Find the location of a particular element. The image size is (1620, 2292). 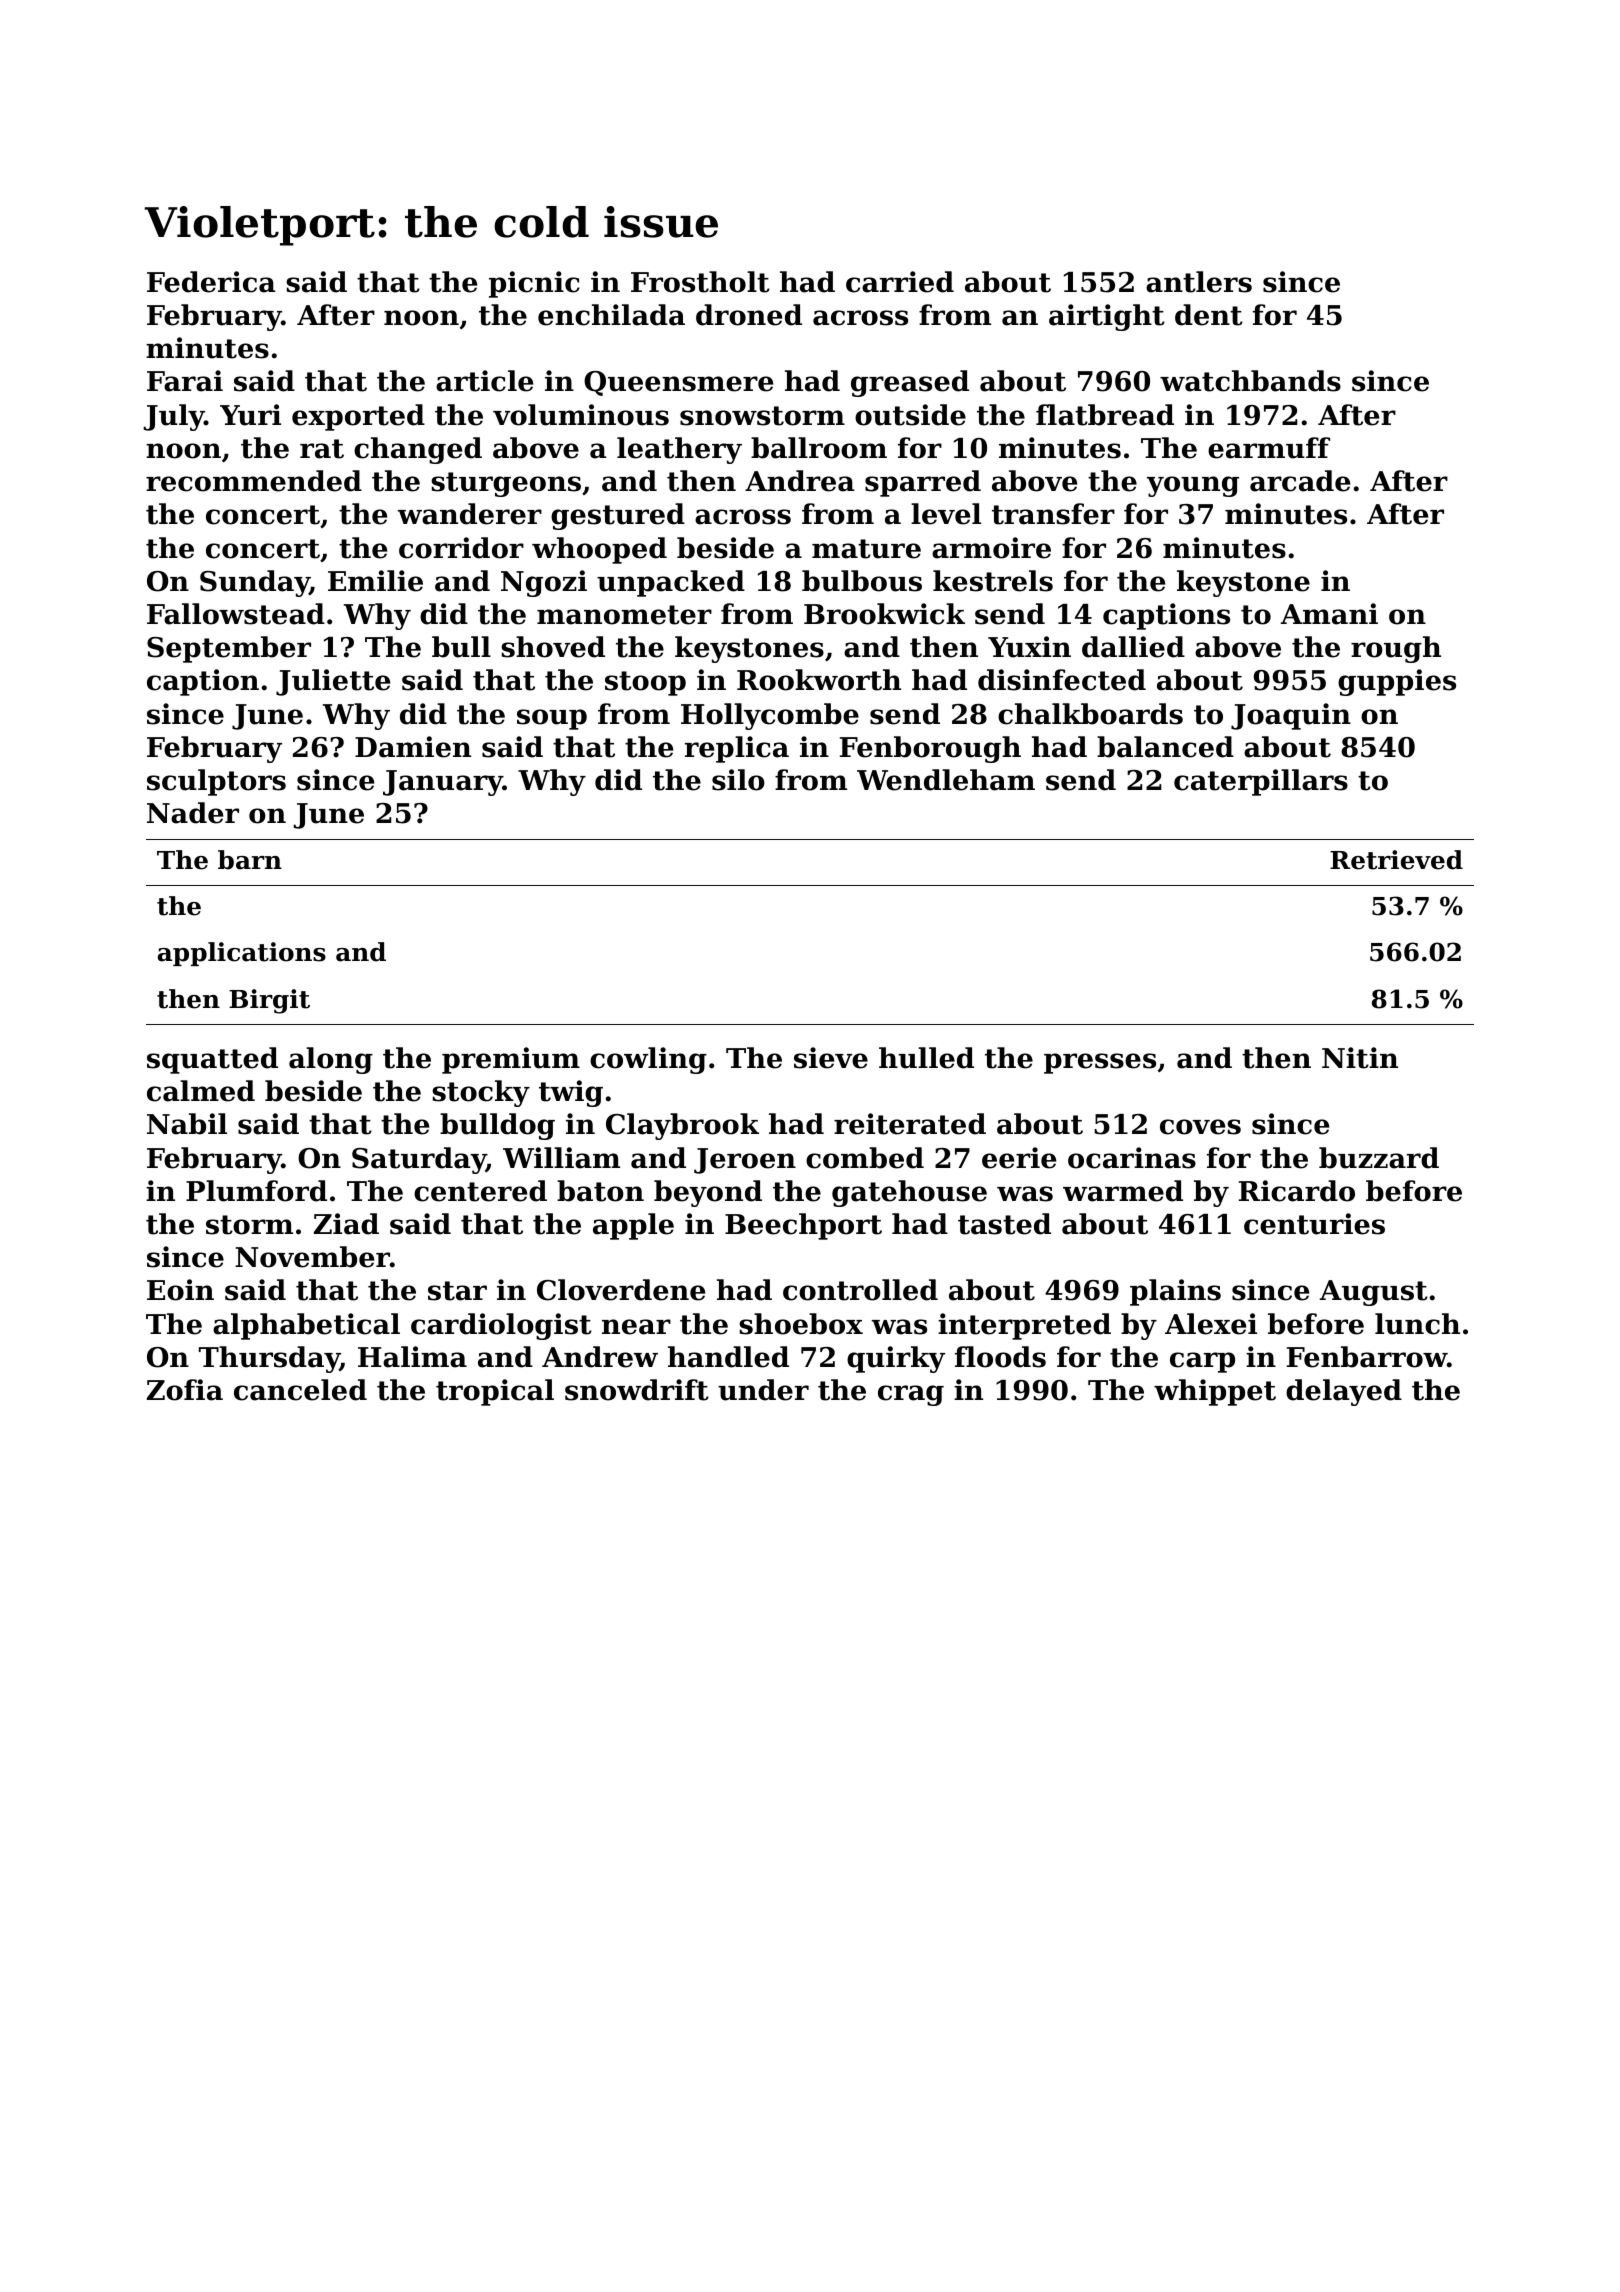

balanced is located at coordinates (1165, 747).
